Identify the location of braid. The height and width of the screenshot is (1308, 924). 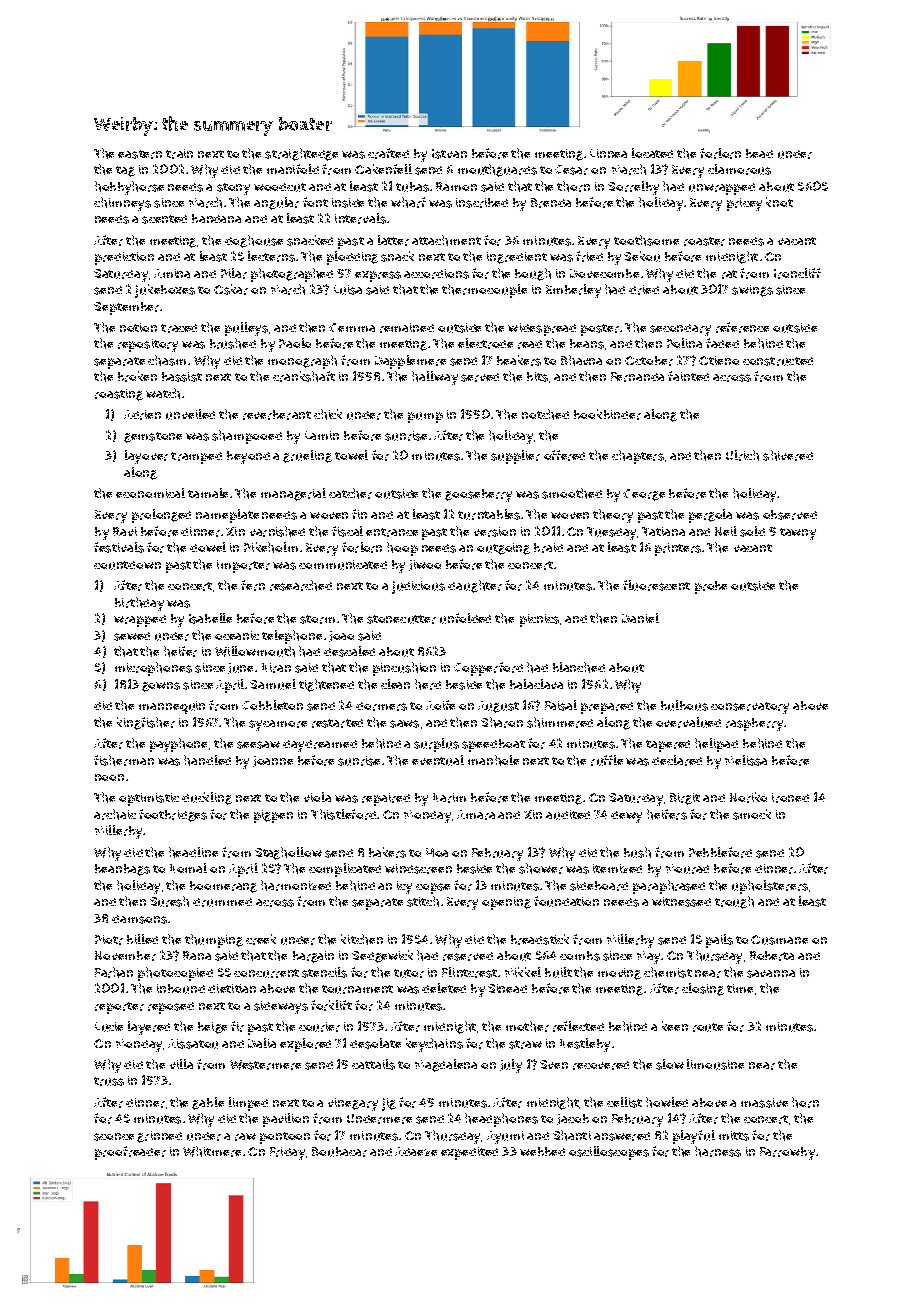
(548, 548).
